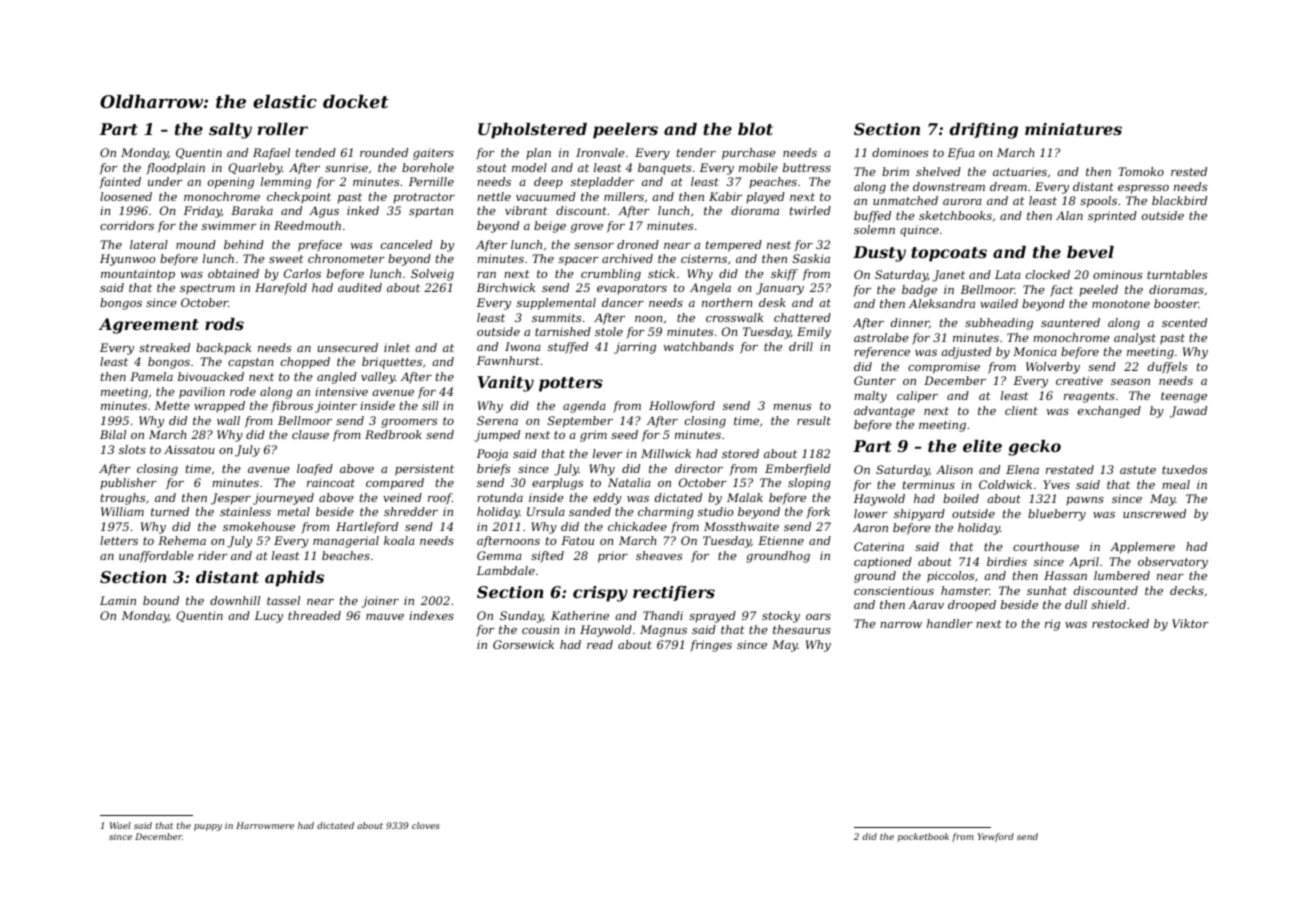  What do you see at coordinates (659, 555) in the screenshot?
I see `sheaves` at bounding box center [659, 555].
